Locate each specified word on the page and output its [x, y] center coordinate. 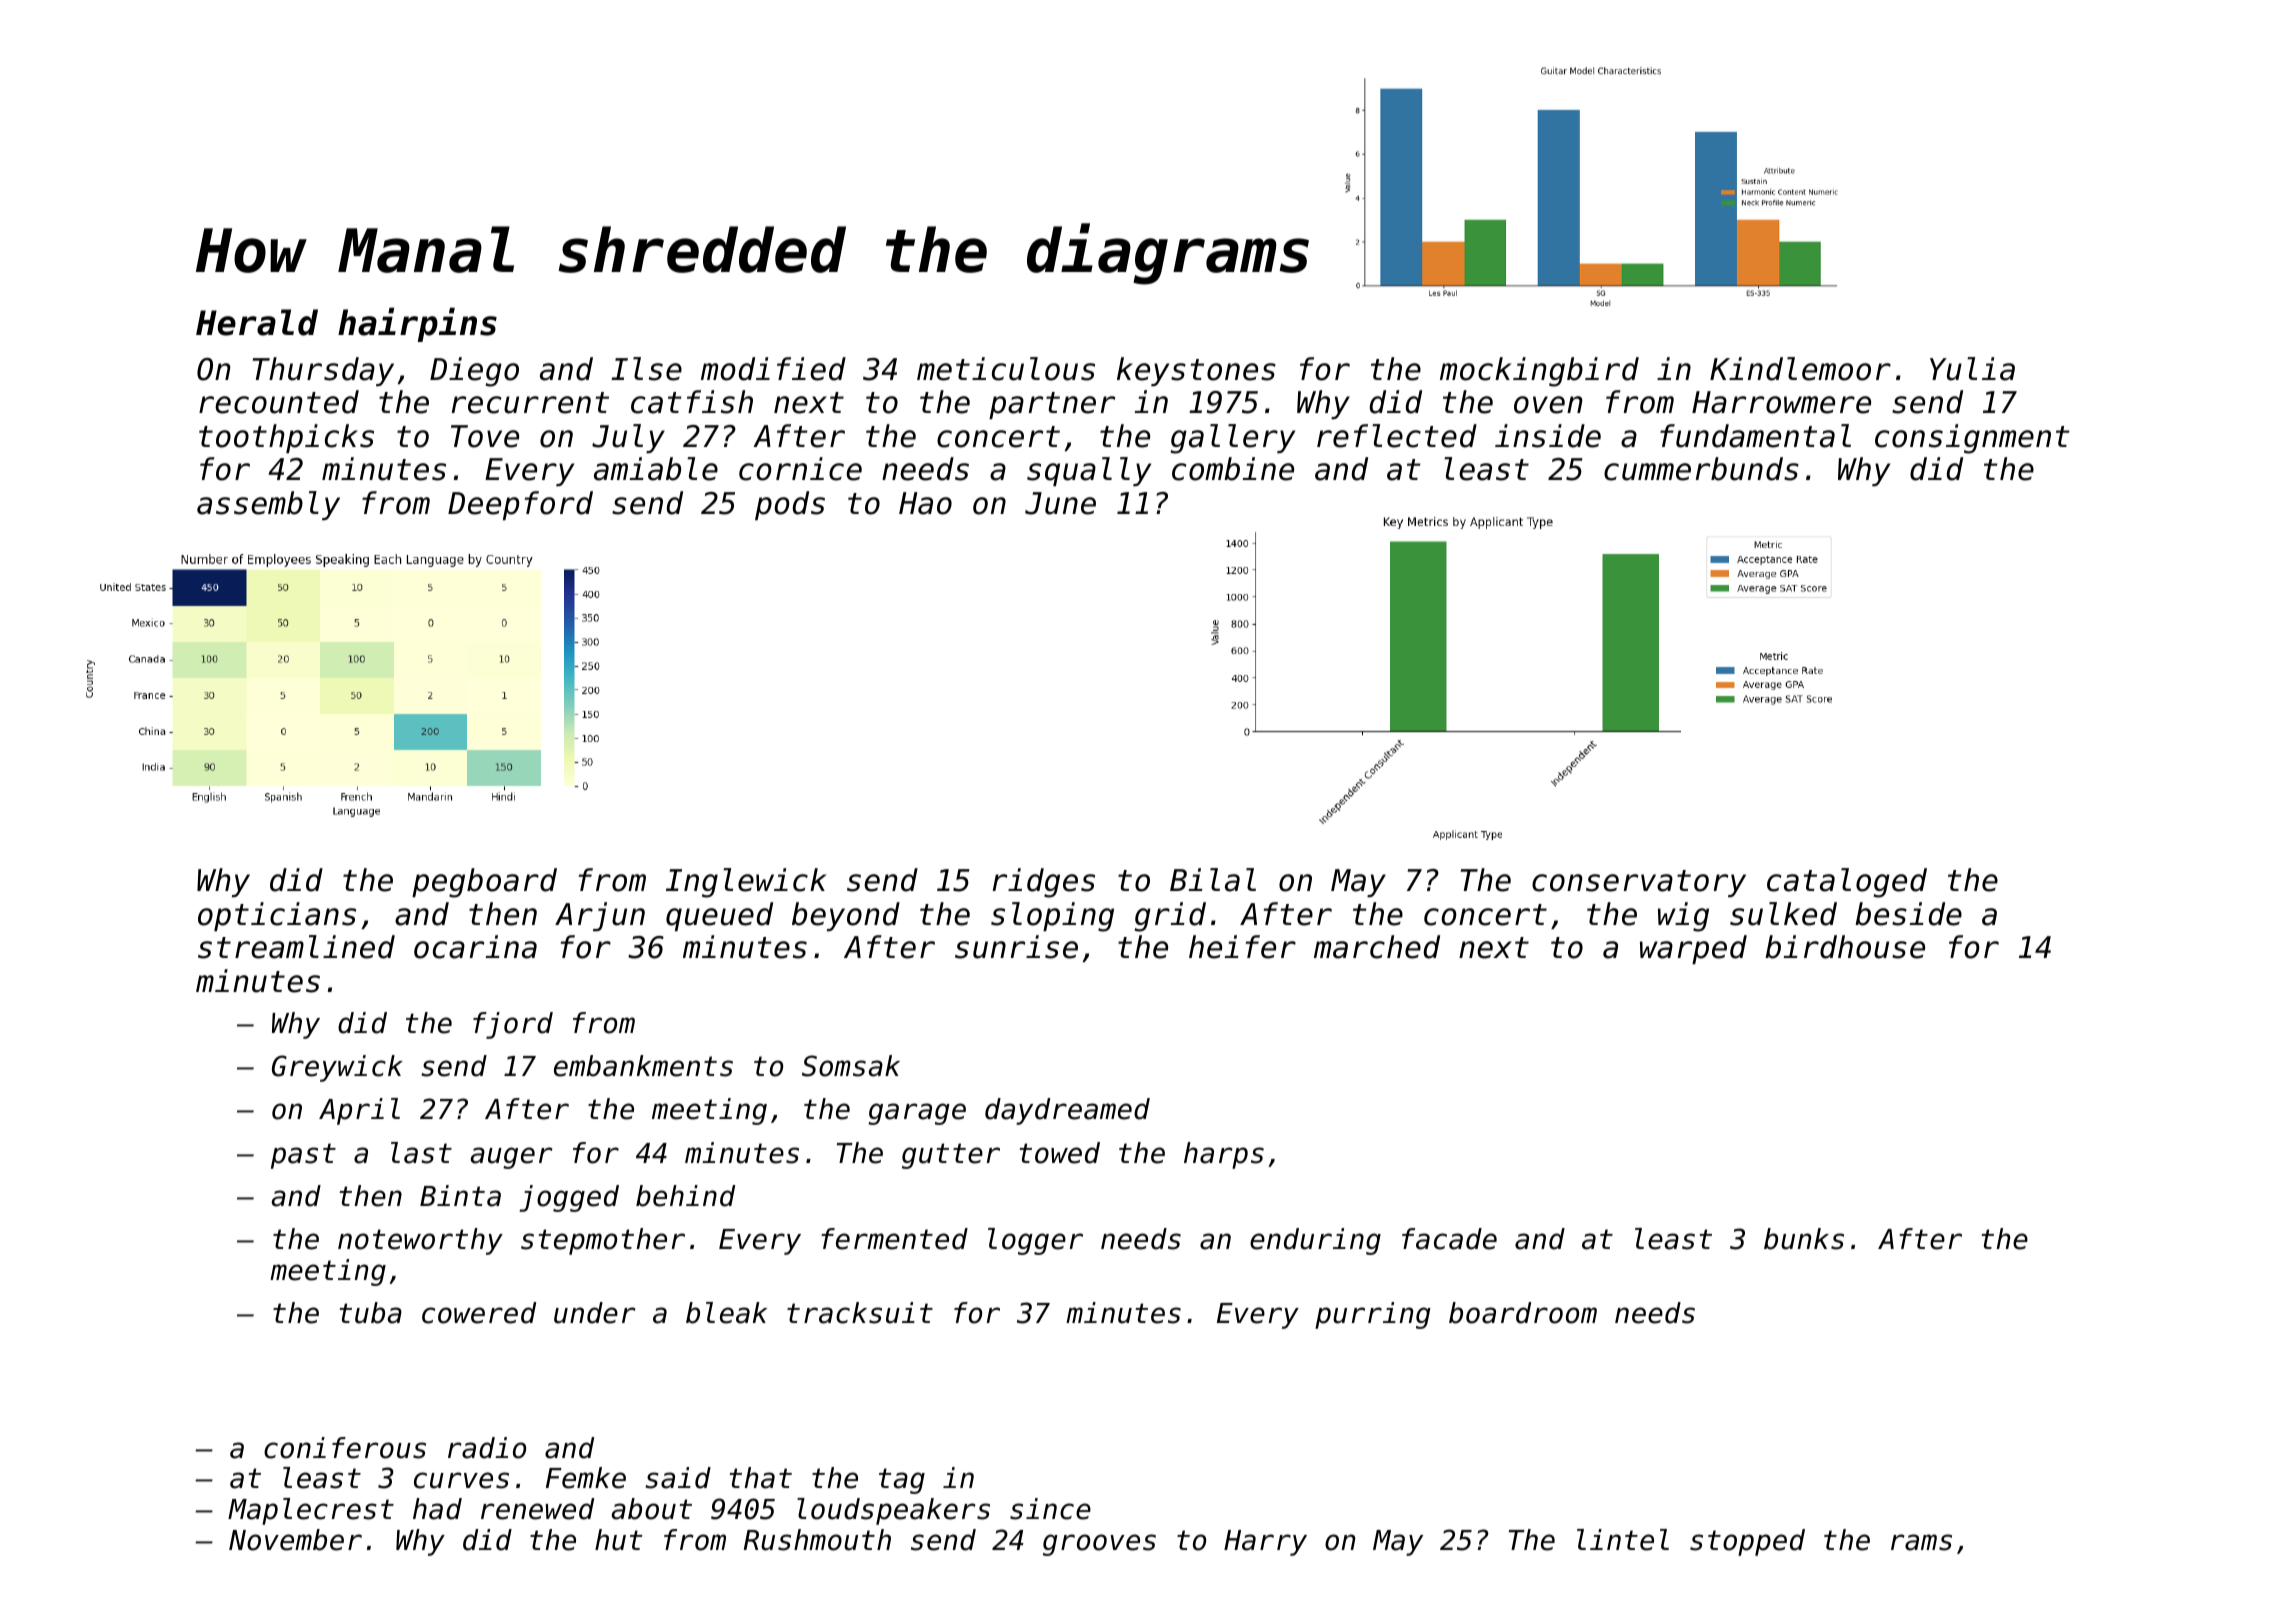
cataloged [1847, 883]
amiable [656, 469]
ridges [1044, 883]
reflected [1397, 436]
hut [619, 1540]
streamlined [296, 947]
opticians [277, 916]
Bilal [1213, 880]
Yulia [1972, 369]
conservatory [1639, 883]
